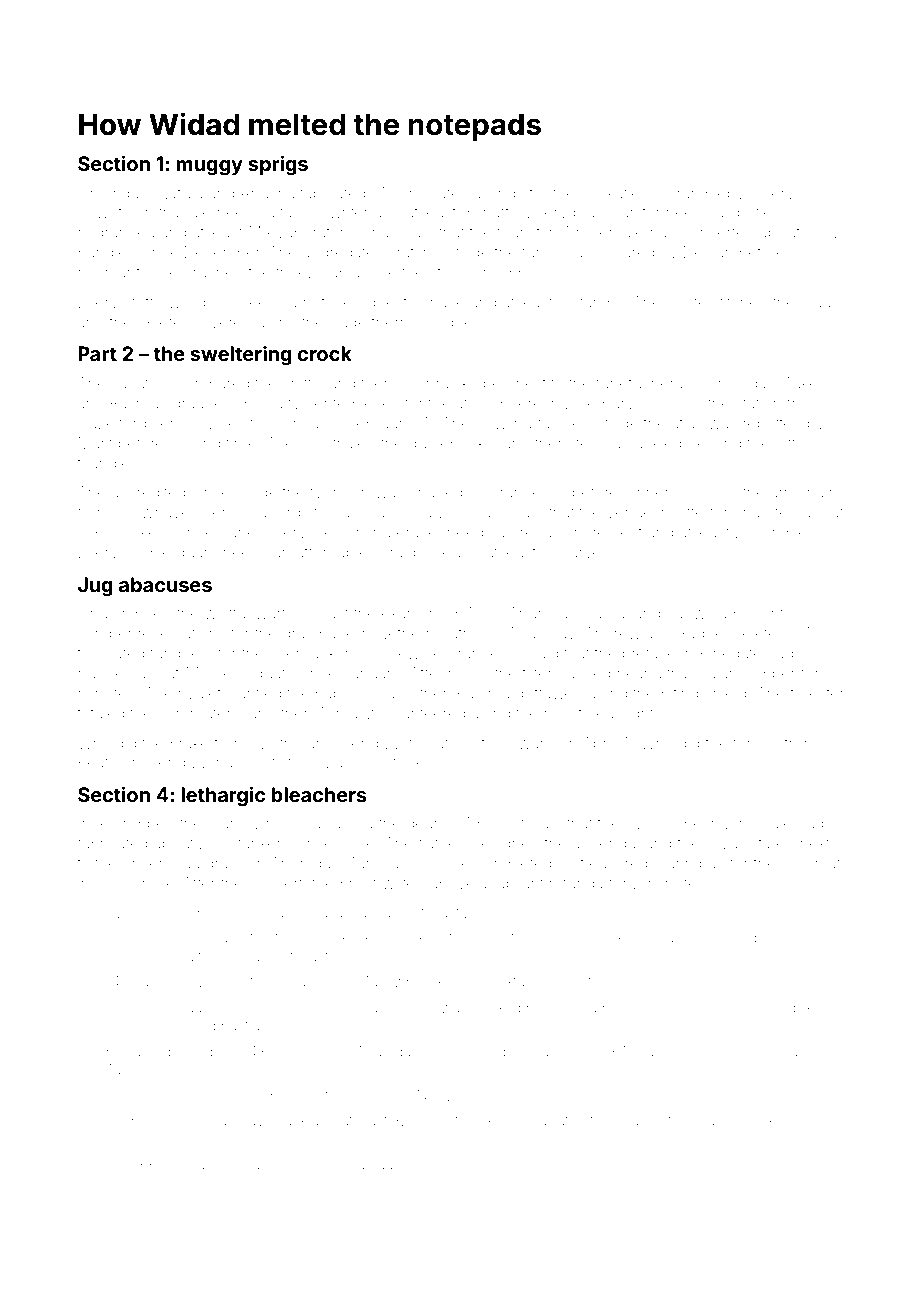  What do you see at coordinates (673, 383) in the screenshot?
I see `herald` at bounding box center [673, 383].
